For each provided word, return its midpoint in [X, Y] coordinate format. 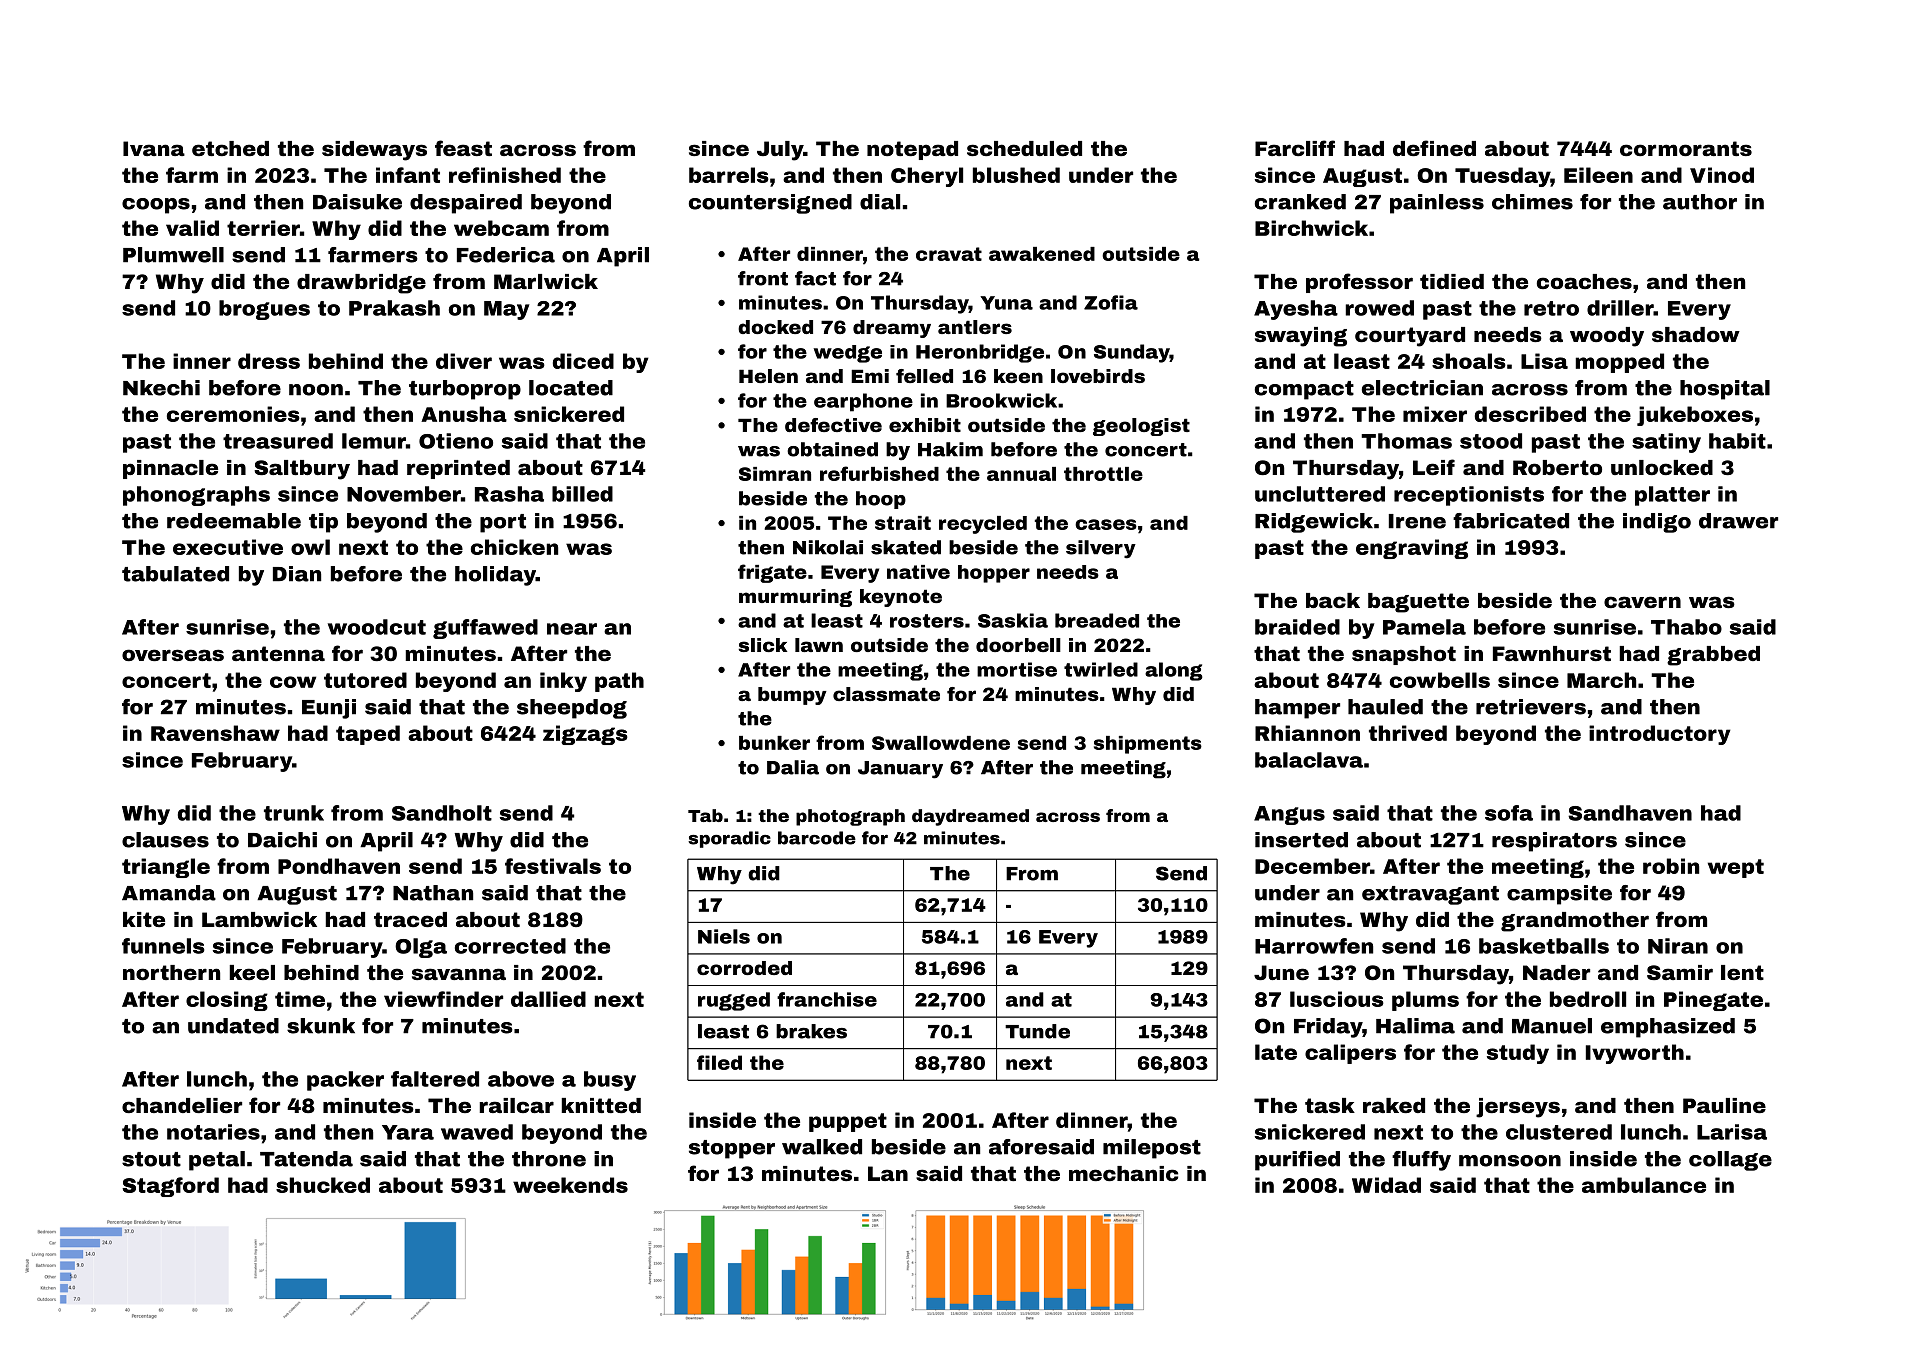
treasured [278, 441]
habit [1737, 441]
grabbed [1713, 656]
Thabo [1686, 627]
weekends [570, 1185]
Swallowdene [941, 743]
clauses [165, 840]
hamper [1297, 709]
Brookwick [1001, 400]
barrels [729, 175]
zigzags [585, 735]
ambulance [1644, 1185]
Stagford [170, 1187]
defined [1434, 148]
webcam [501, 228]
